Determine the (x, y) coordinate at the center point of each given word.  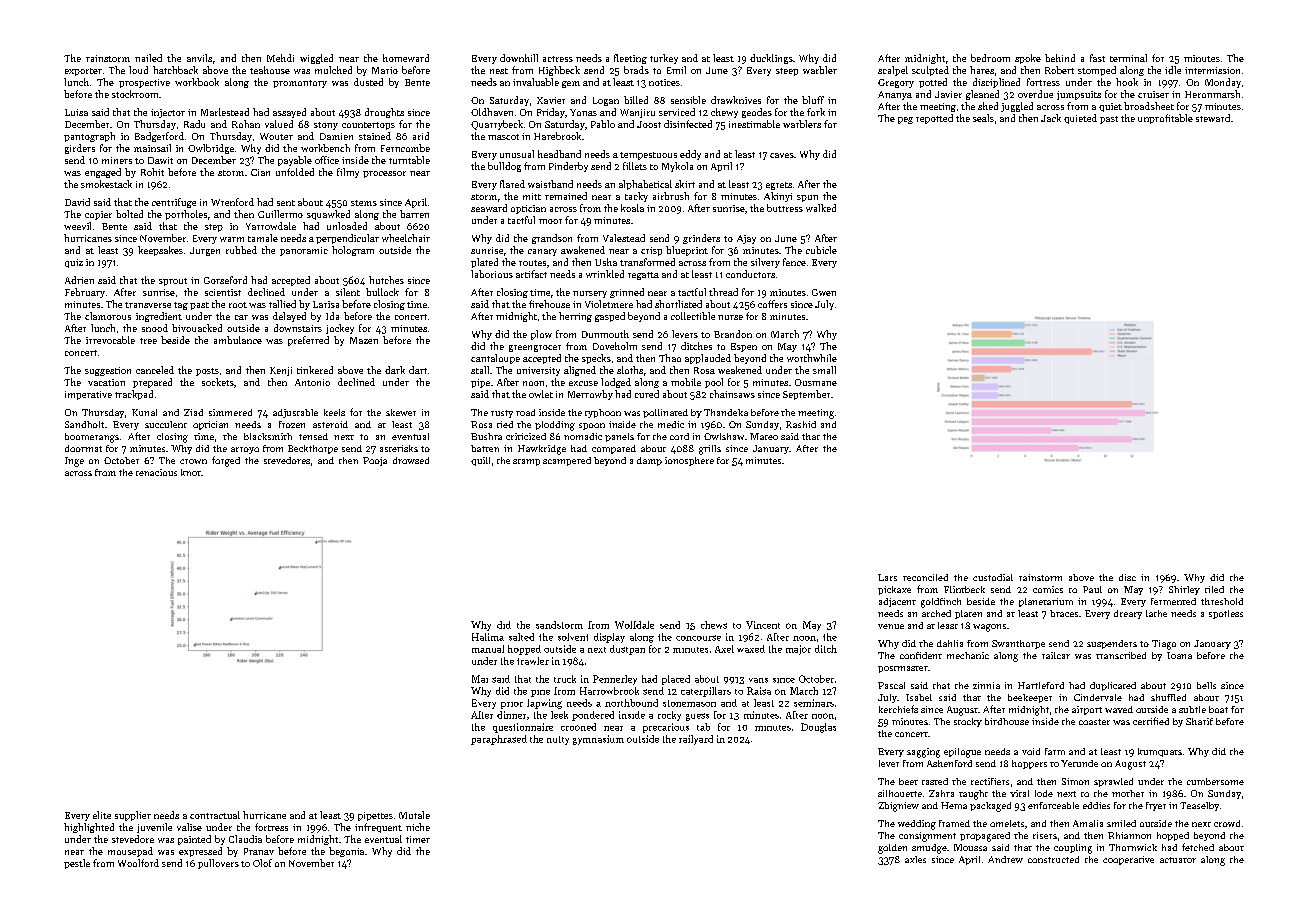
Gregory (896, 83)
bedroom (990, 58)
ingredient (159, 317)
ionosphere (689, 461)
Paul (1092, 589)
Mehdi (280, 58)
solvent (573, 637)
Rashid (801, 424)
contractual (215, 815)
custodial (993, 577)
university (538, 371)
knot (191, 472)
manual (488, 649)
